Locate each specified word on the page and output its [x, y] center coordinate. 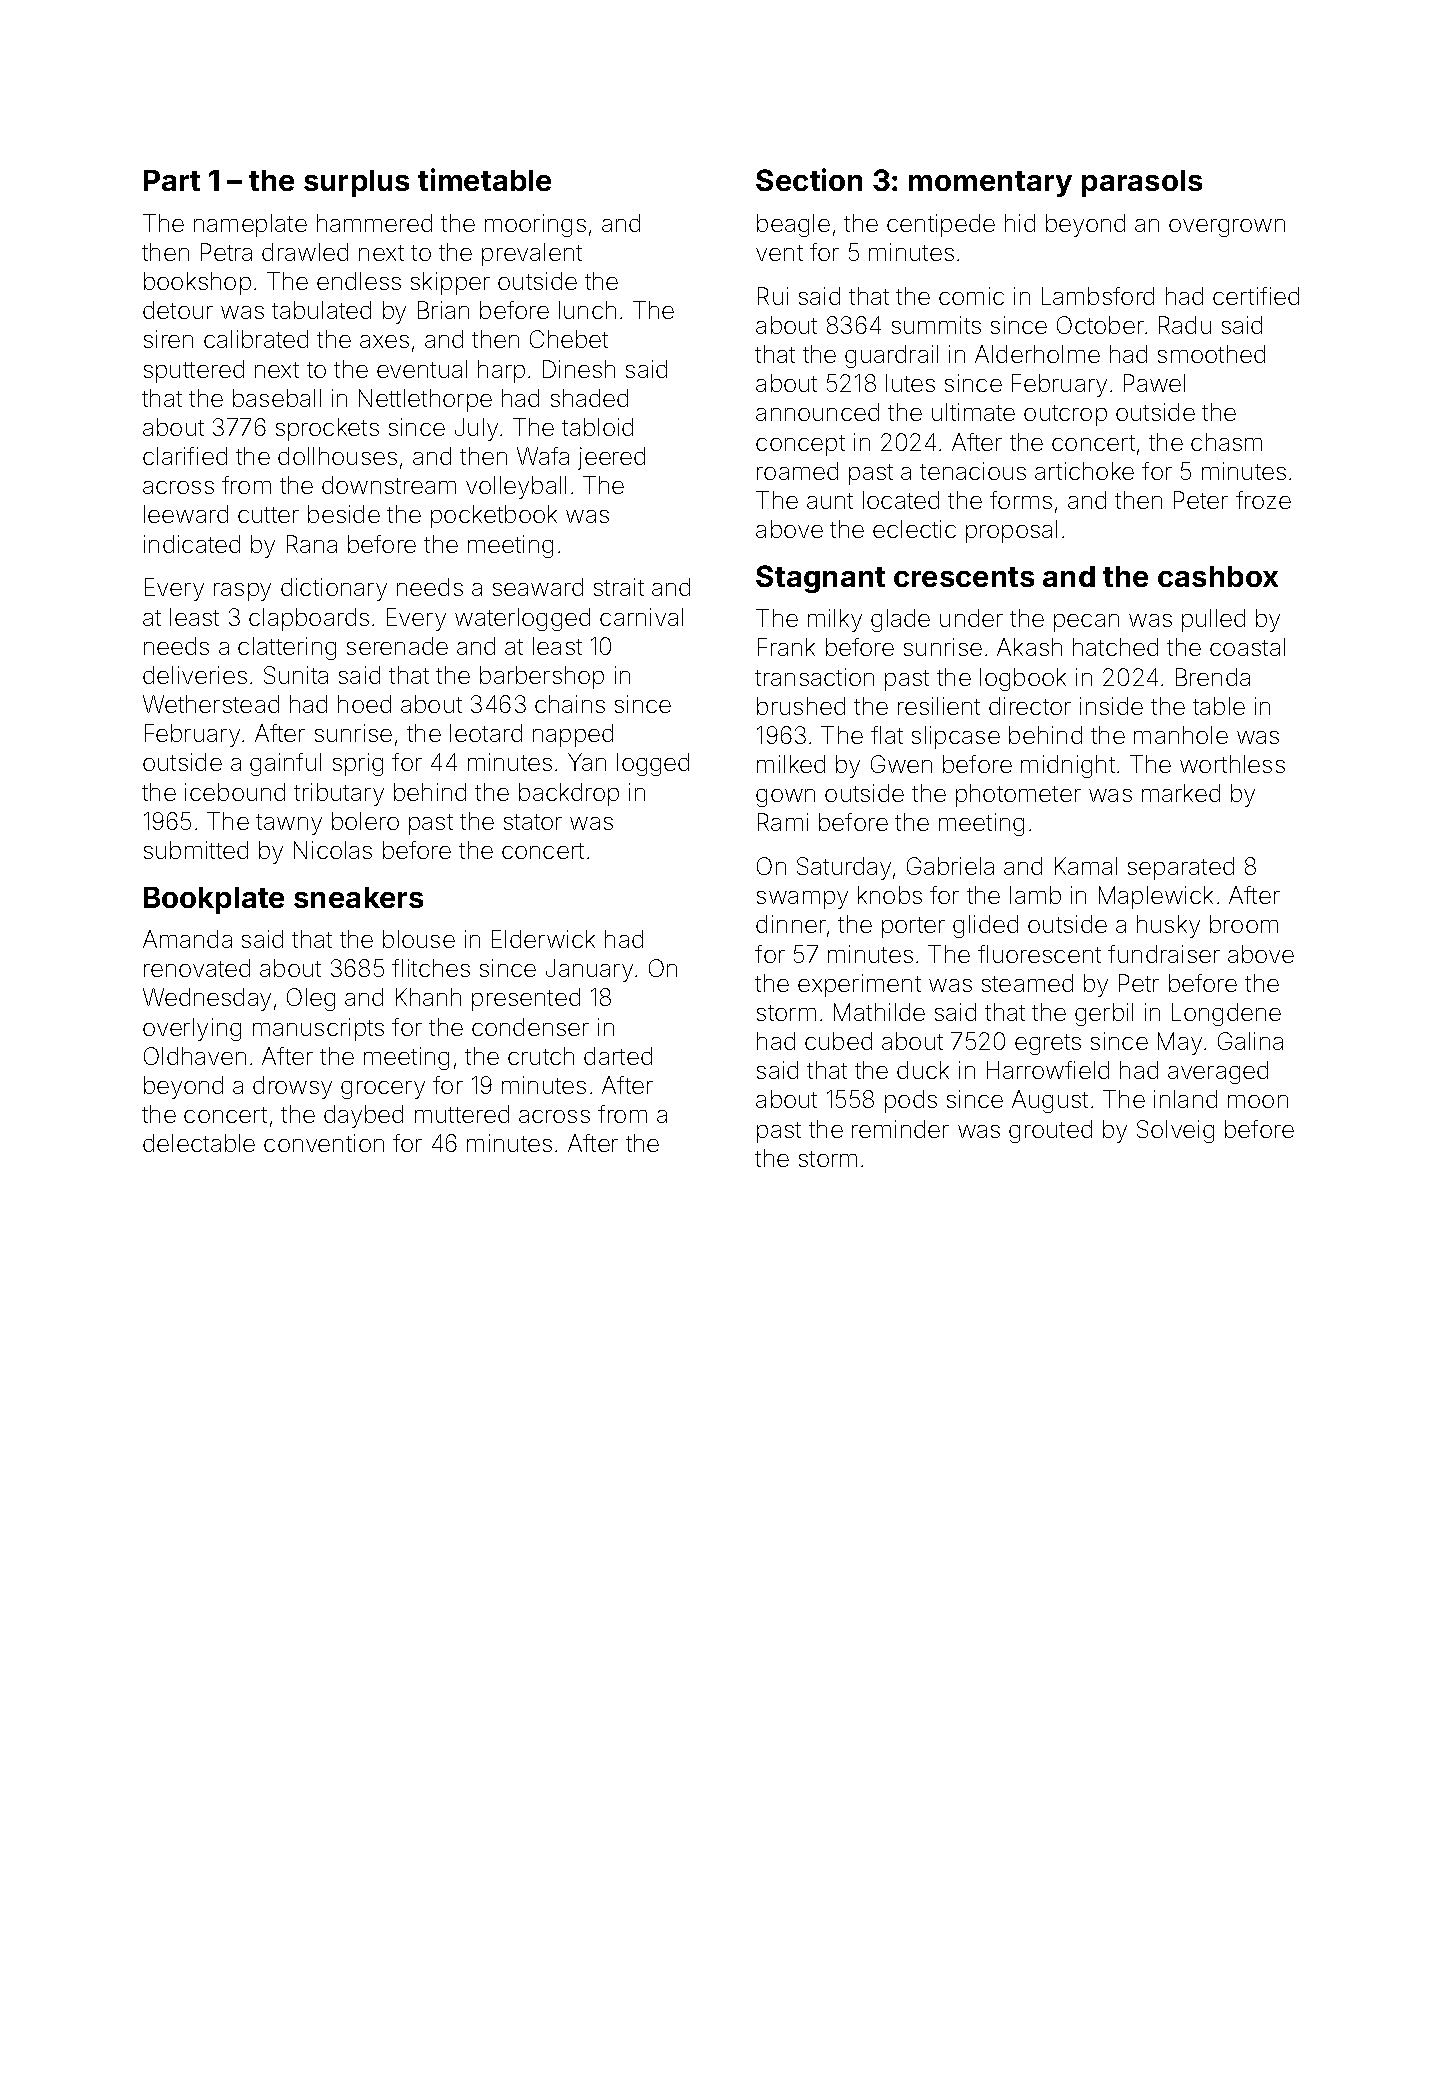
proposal [1011, 531]
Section [809, 179]
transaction [814, 677]
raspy [242, 592]
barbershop [542, 677]
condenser [530, 1027]
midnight [1068, 766]
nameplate [250, 225]
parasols [1142, 183]
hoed [364, 704]
